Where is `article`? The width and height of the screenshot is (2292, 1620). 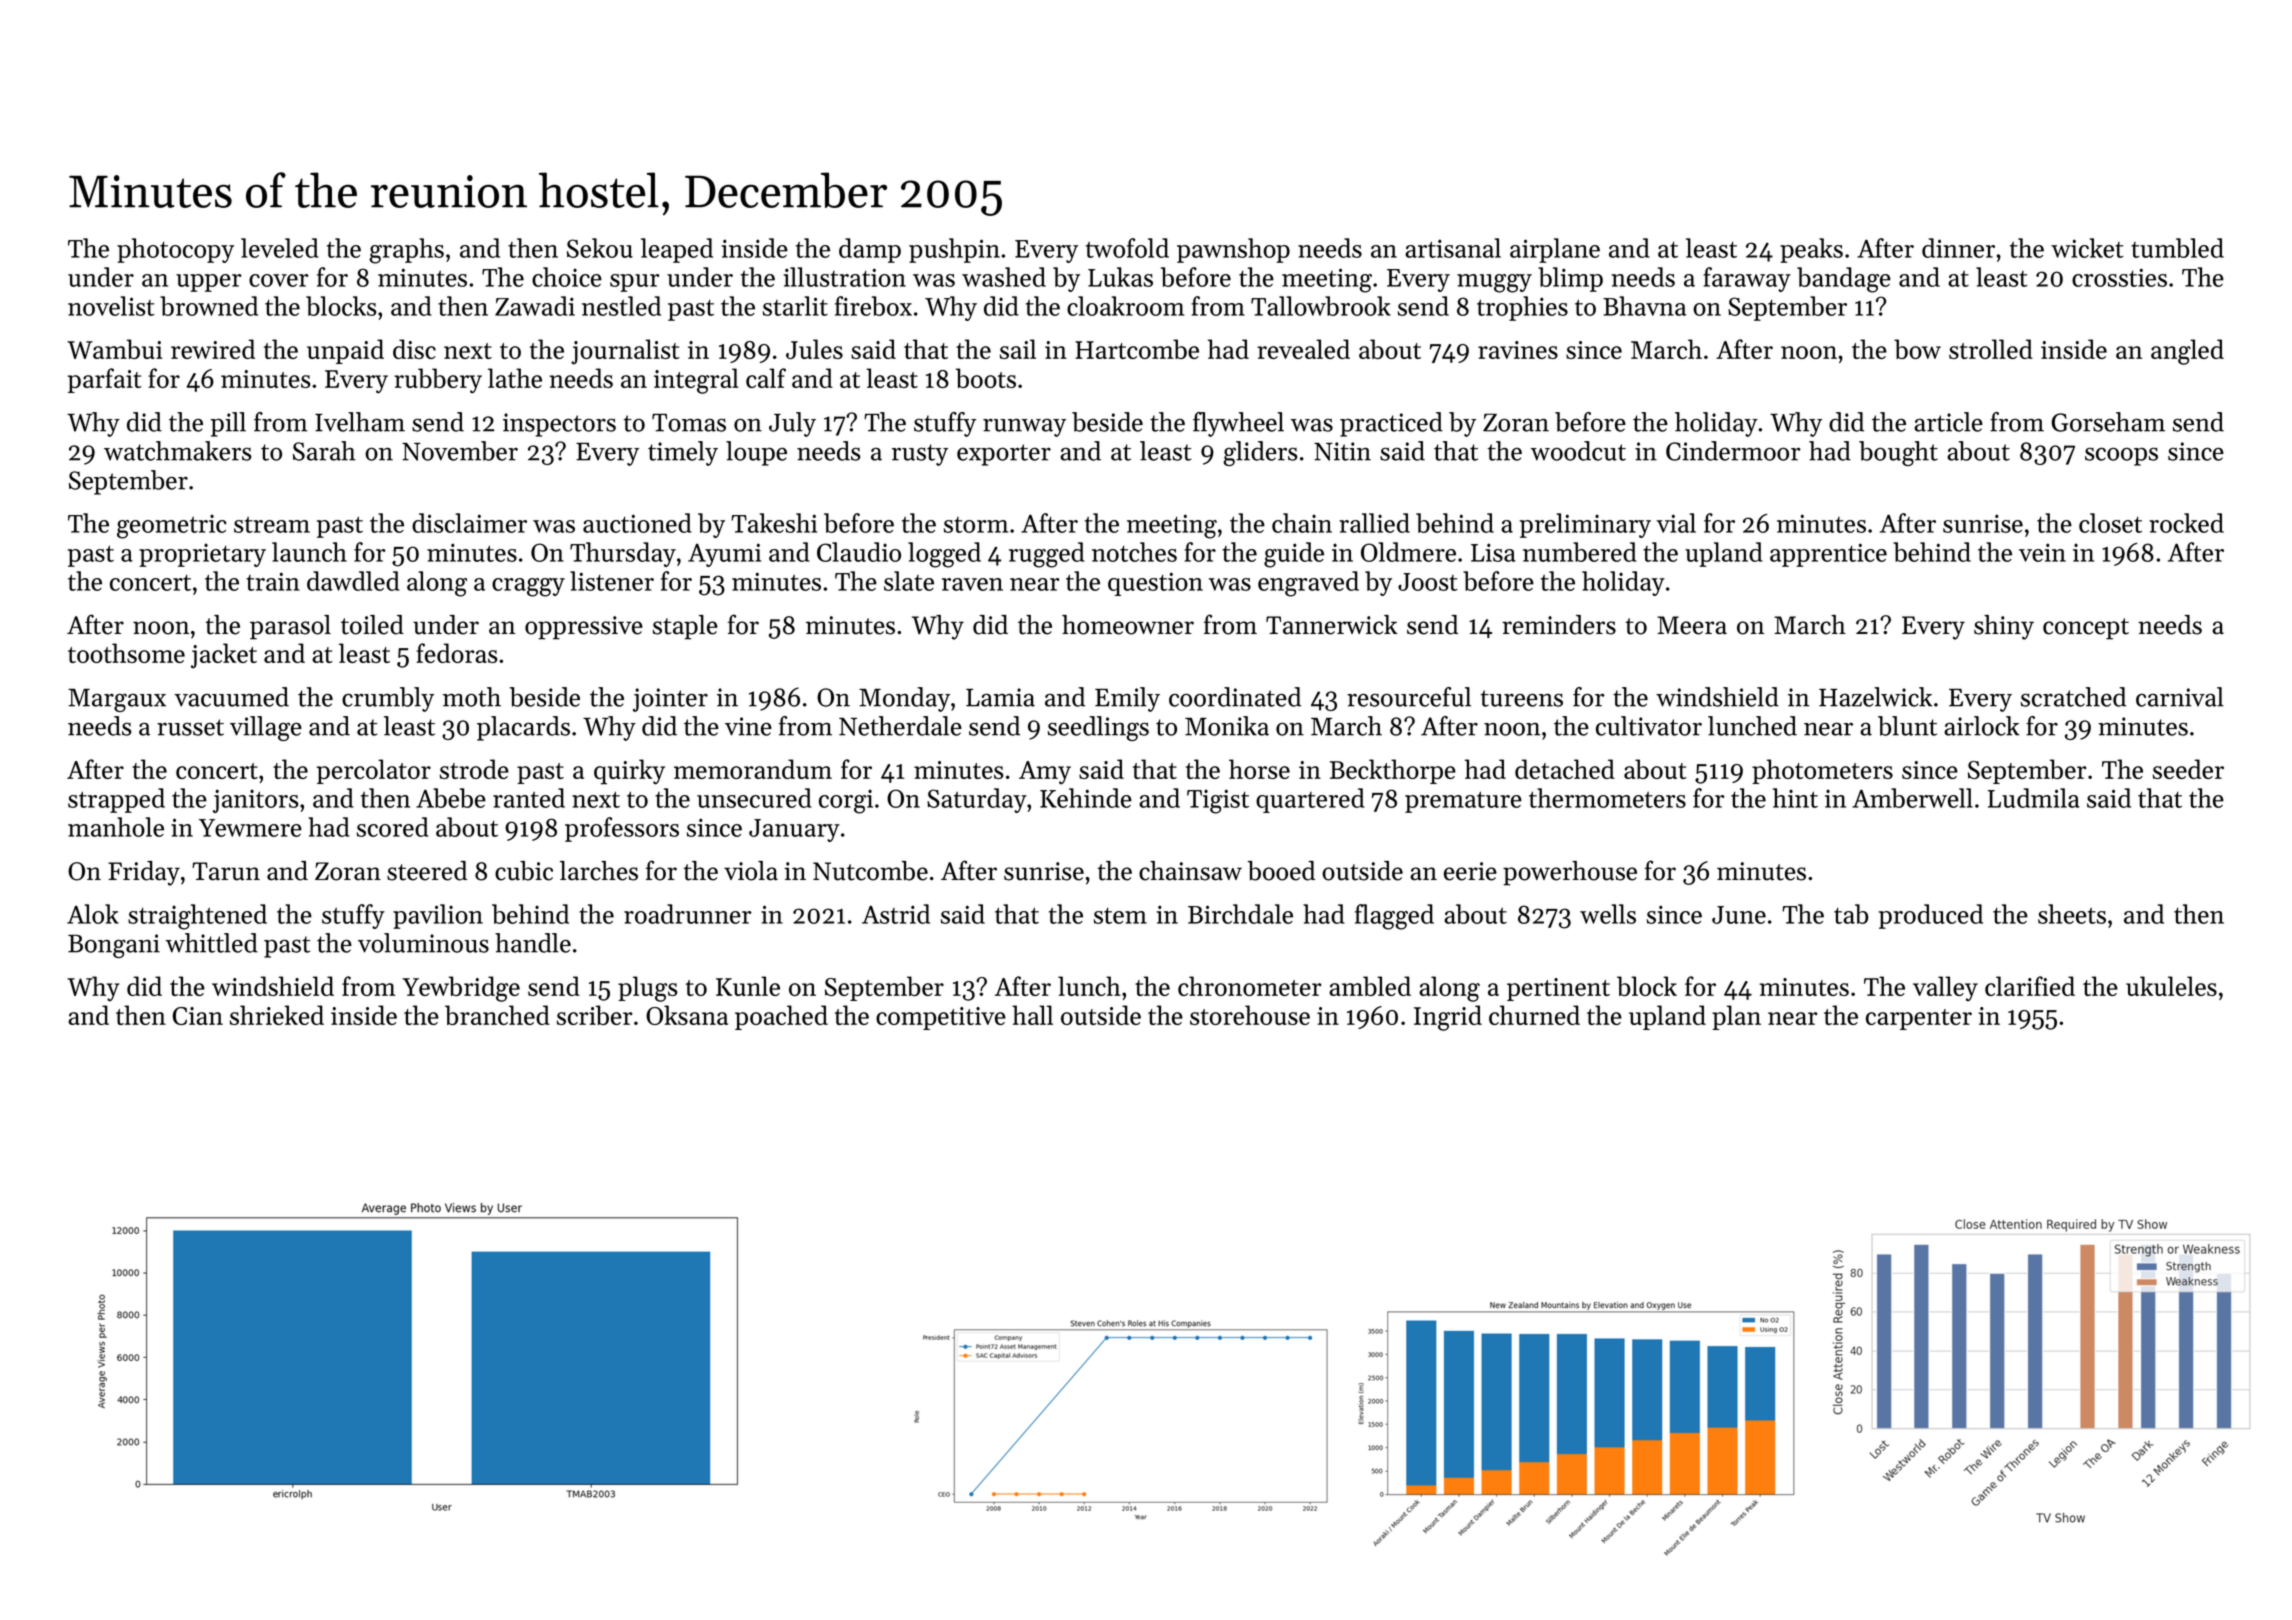
article is located at coordinates (1948, 422).
